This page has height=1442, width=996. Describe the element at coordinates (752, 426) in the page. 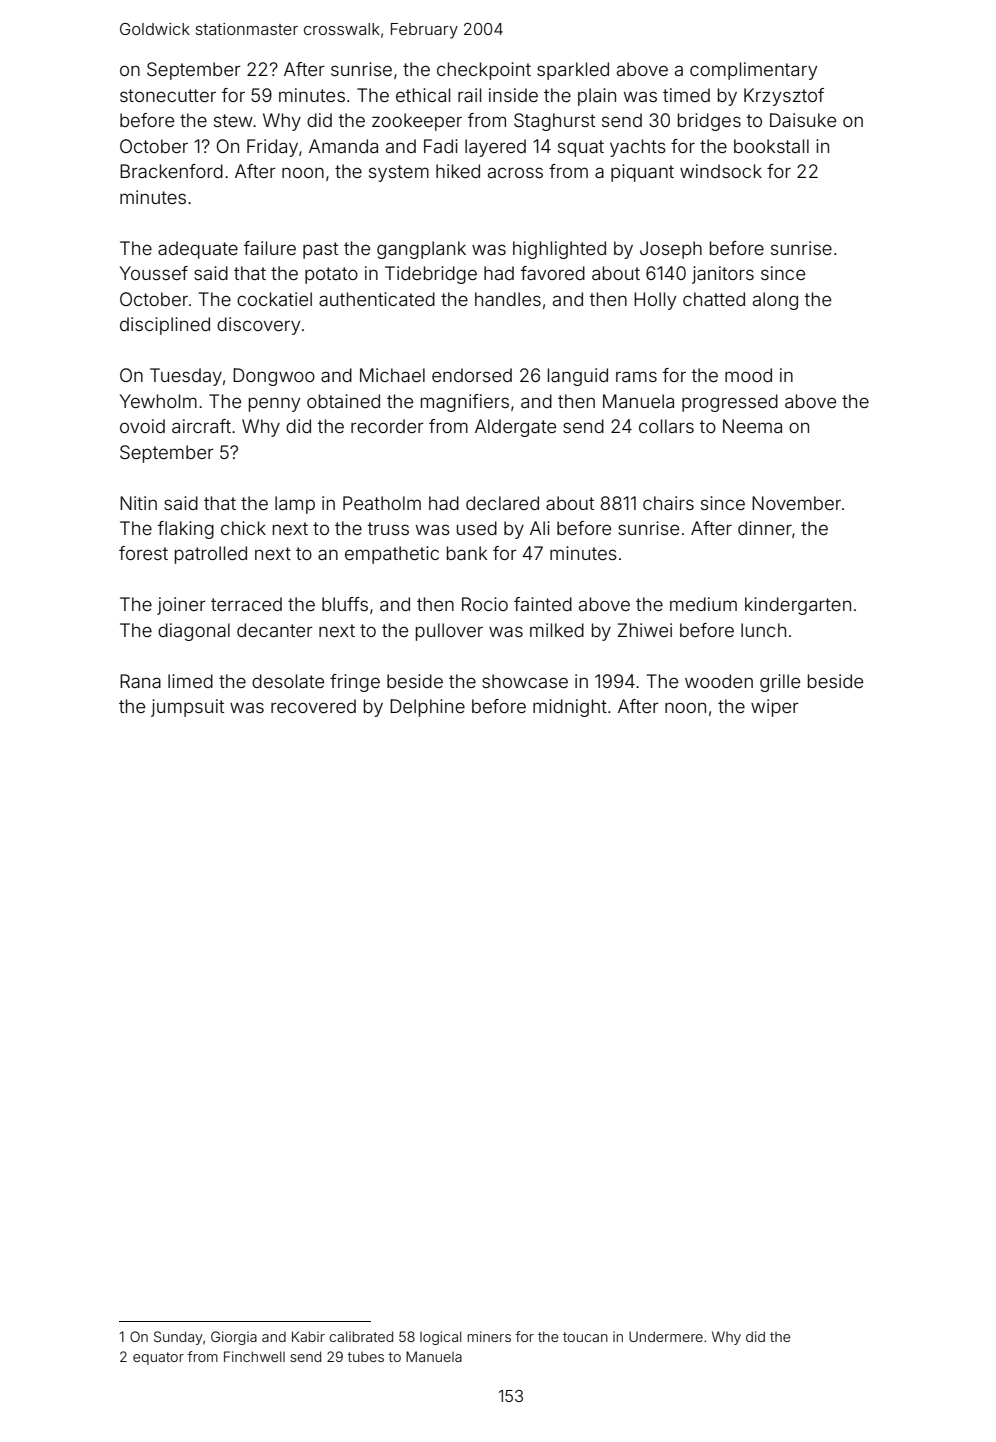

I see `Neema` at that location.
